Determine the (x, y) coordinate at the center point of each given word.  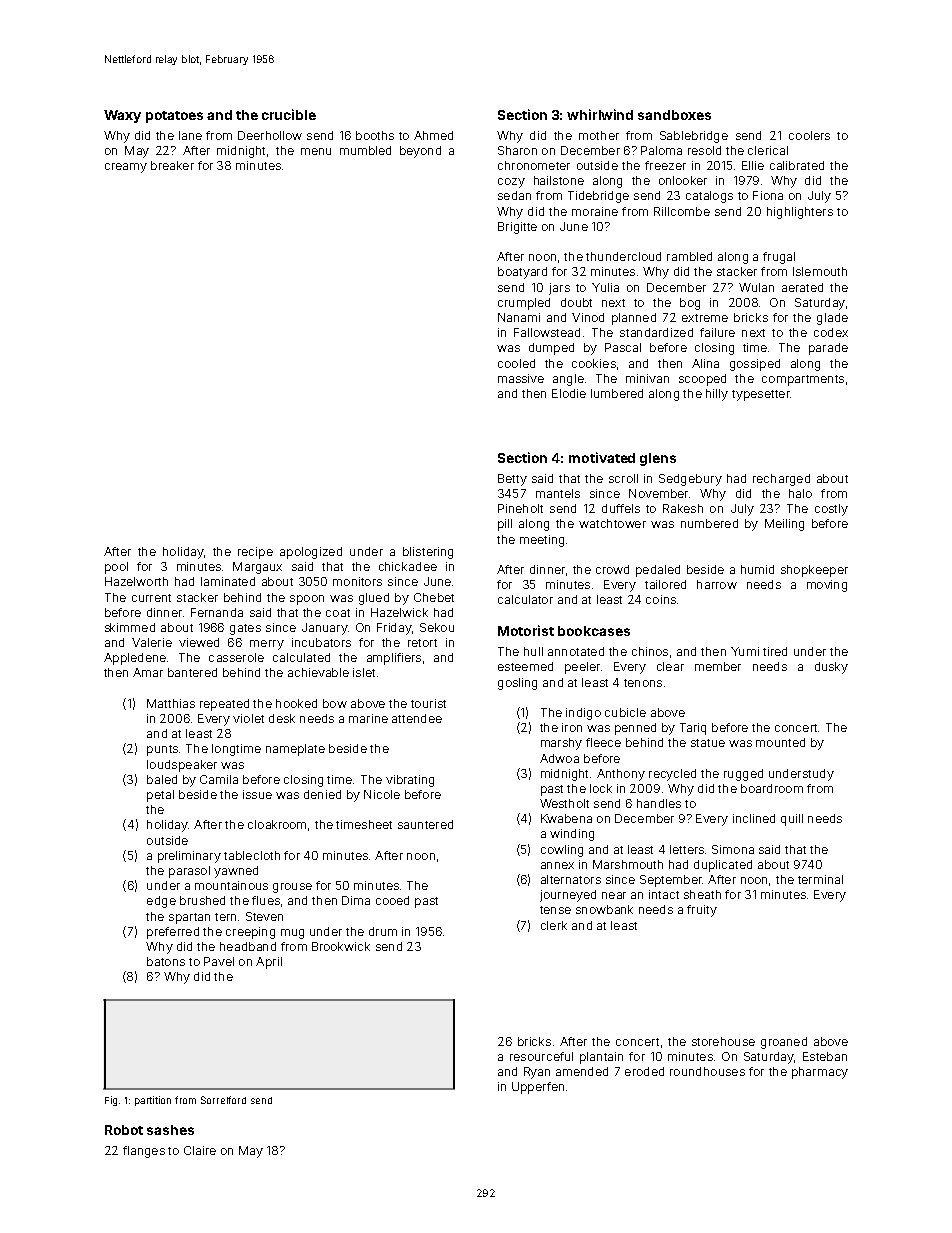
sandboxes (674, 115)
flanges (144, 1152)
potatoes (174, 117)
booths (375, 135)
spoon (307, 600)
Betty (512, 480)
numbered (709, 523)
